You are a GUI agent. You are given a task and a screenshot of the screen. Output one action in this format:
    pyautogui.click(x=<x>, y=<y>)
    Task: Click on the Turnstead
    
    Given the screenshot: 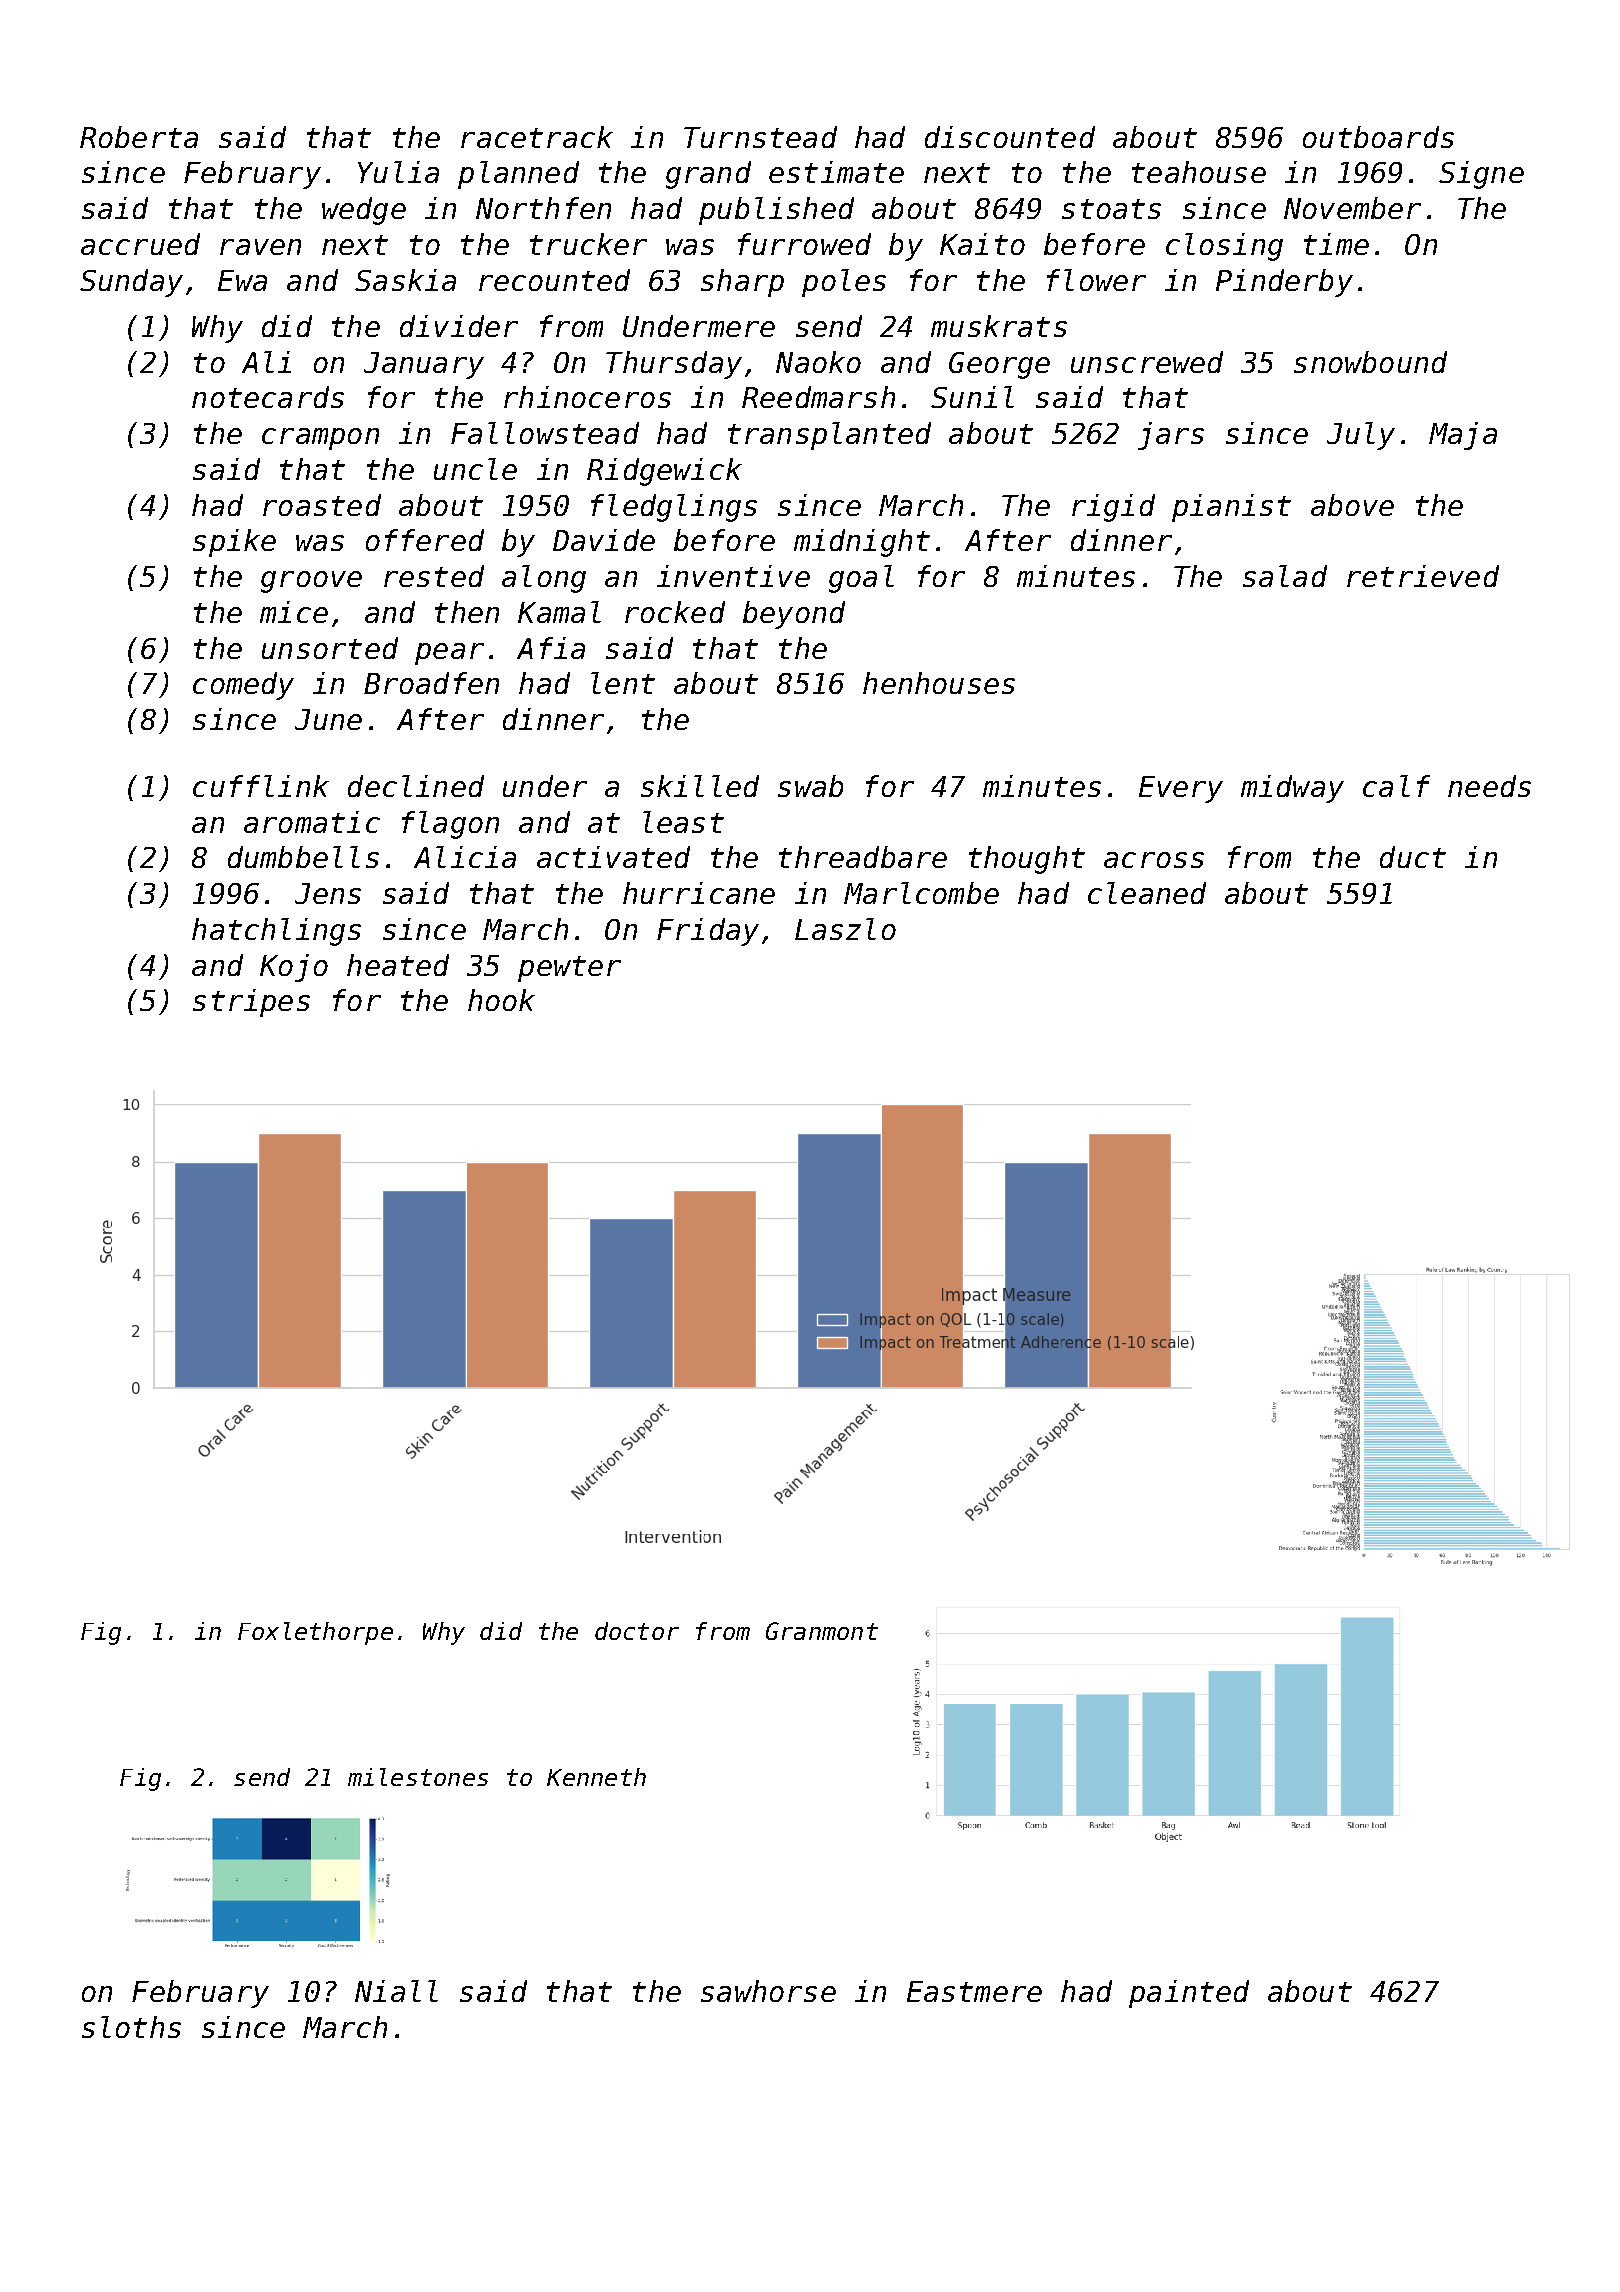 What is the action you would take?
    pyautogui.click(x=760, y=137)
